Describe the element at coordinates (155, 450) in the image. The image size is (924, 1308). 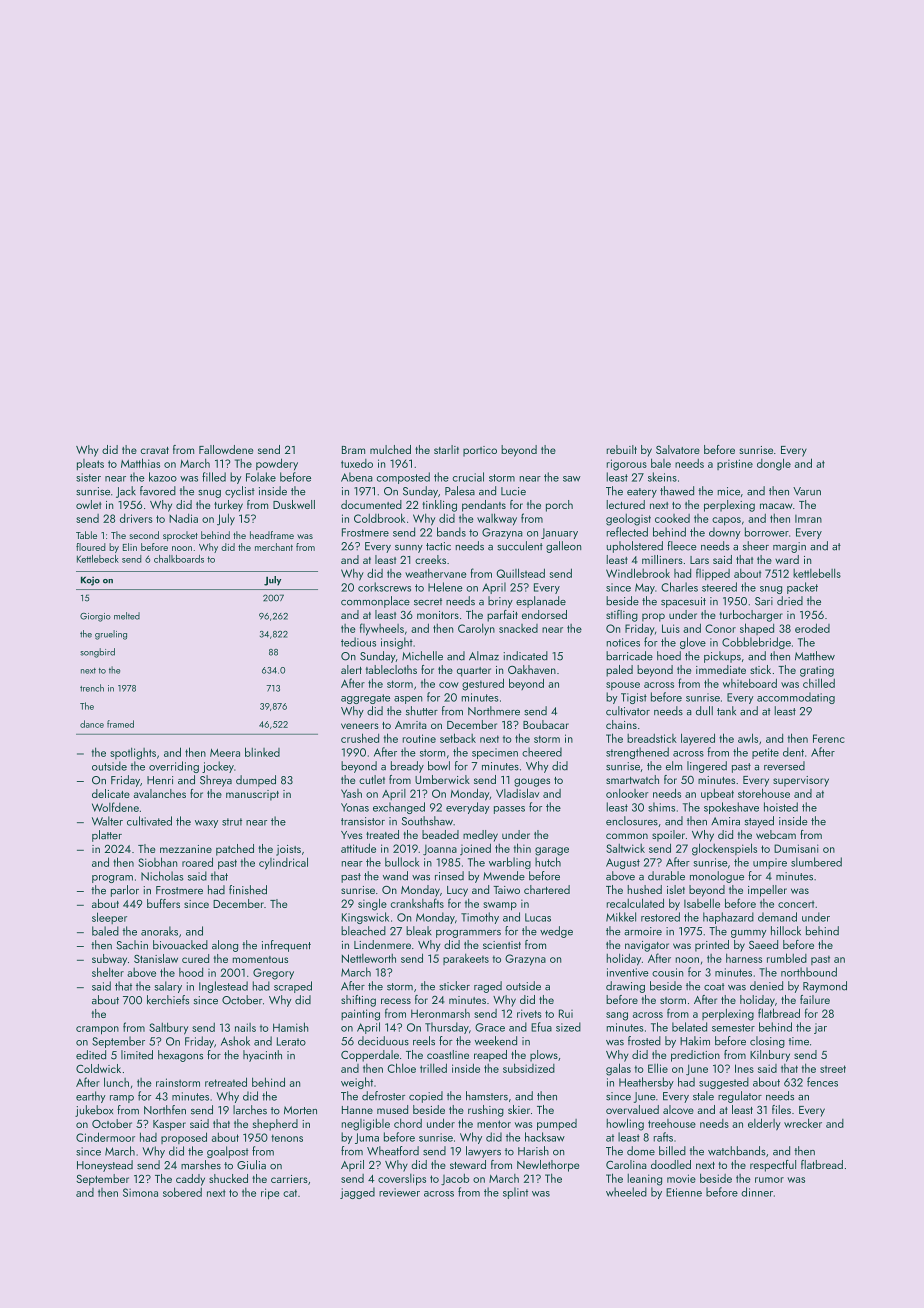
I see `cravat` at that location.
